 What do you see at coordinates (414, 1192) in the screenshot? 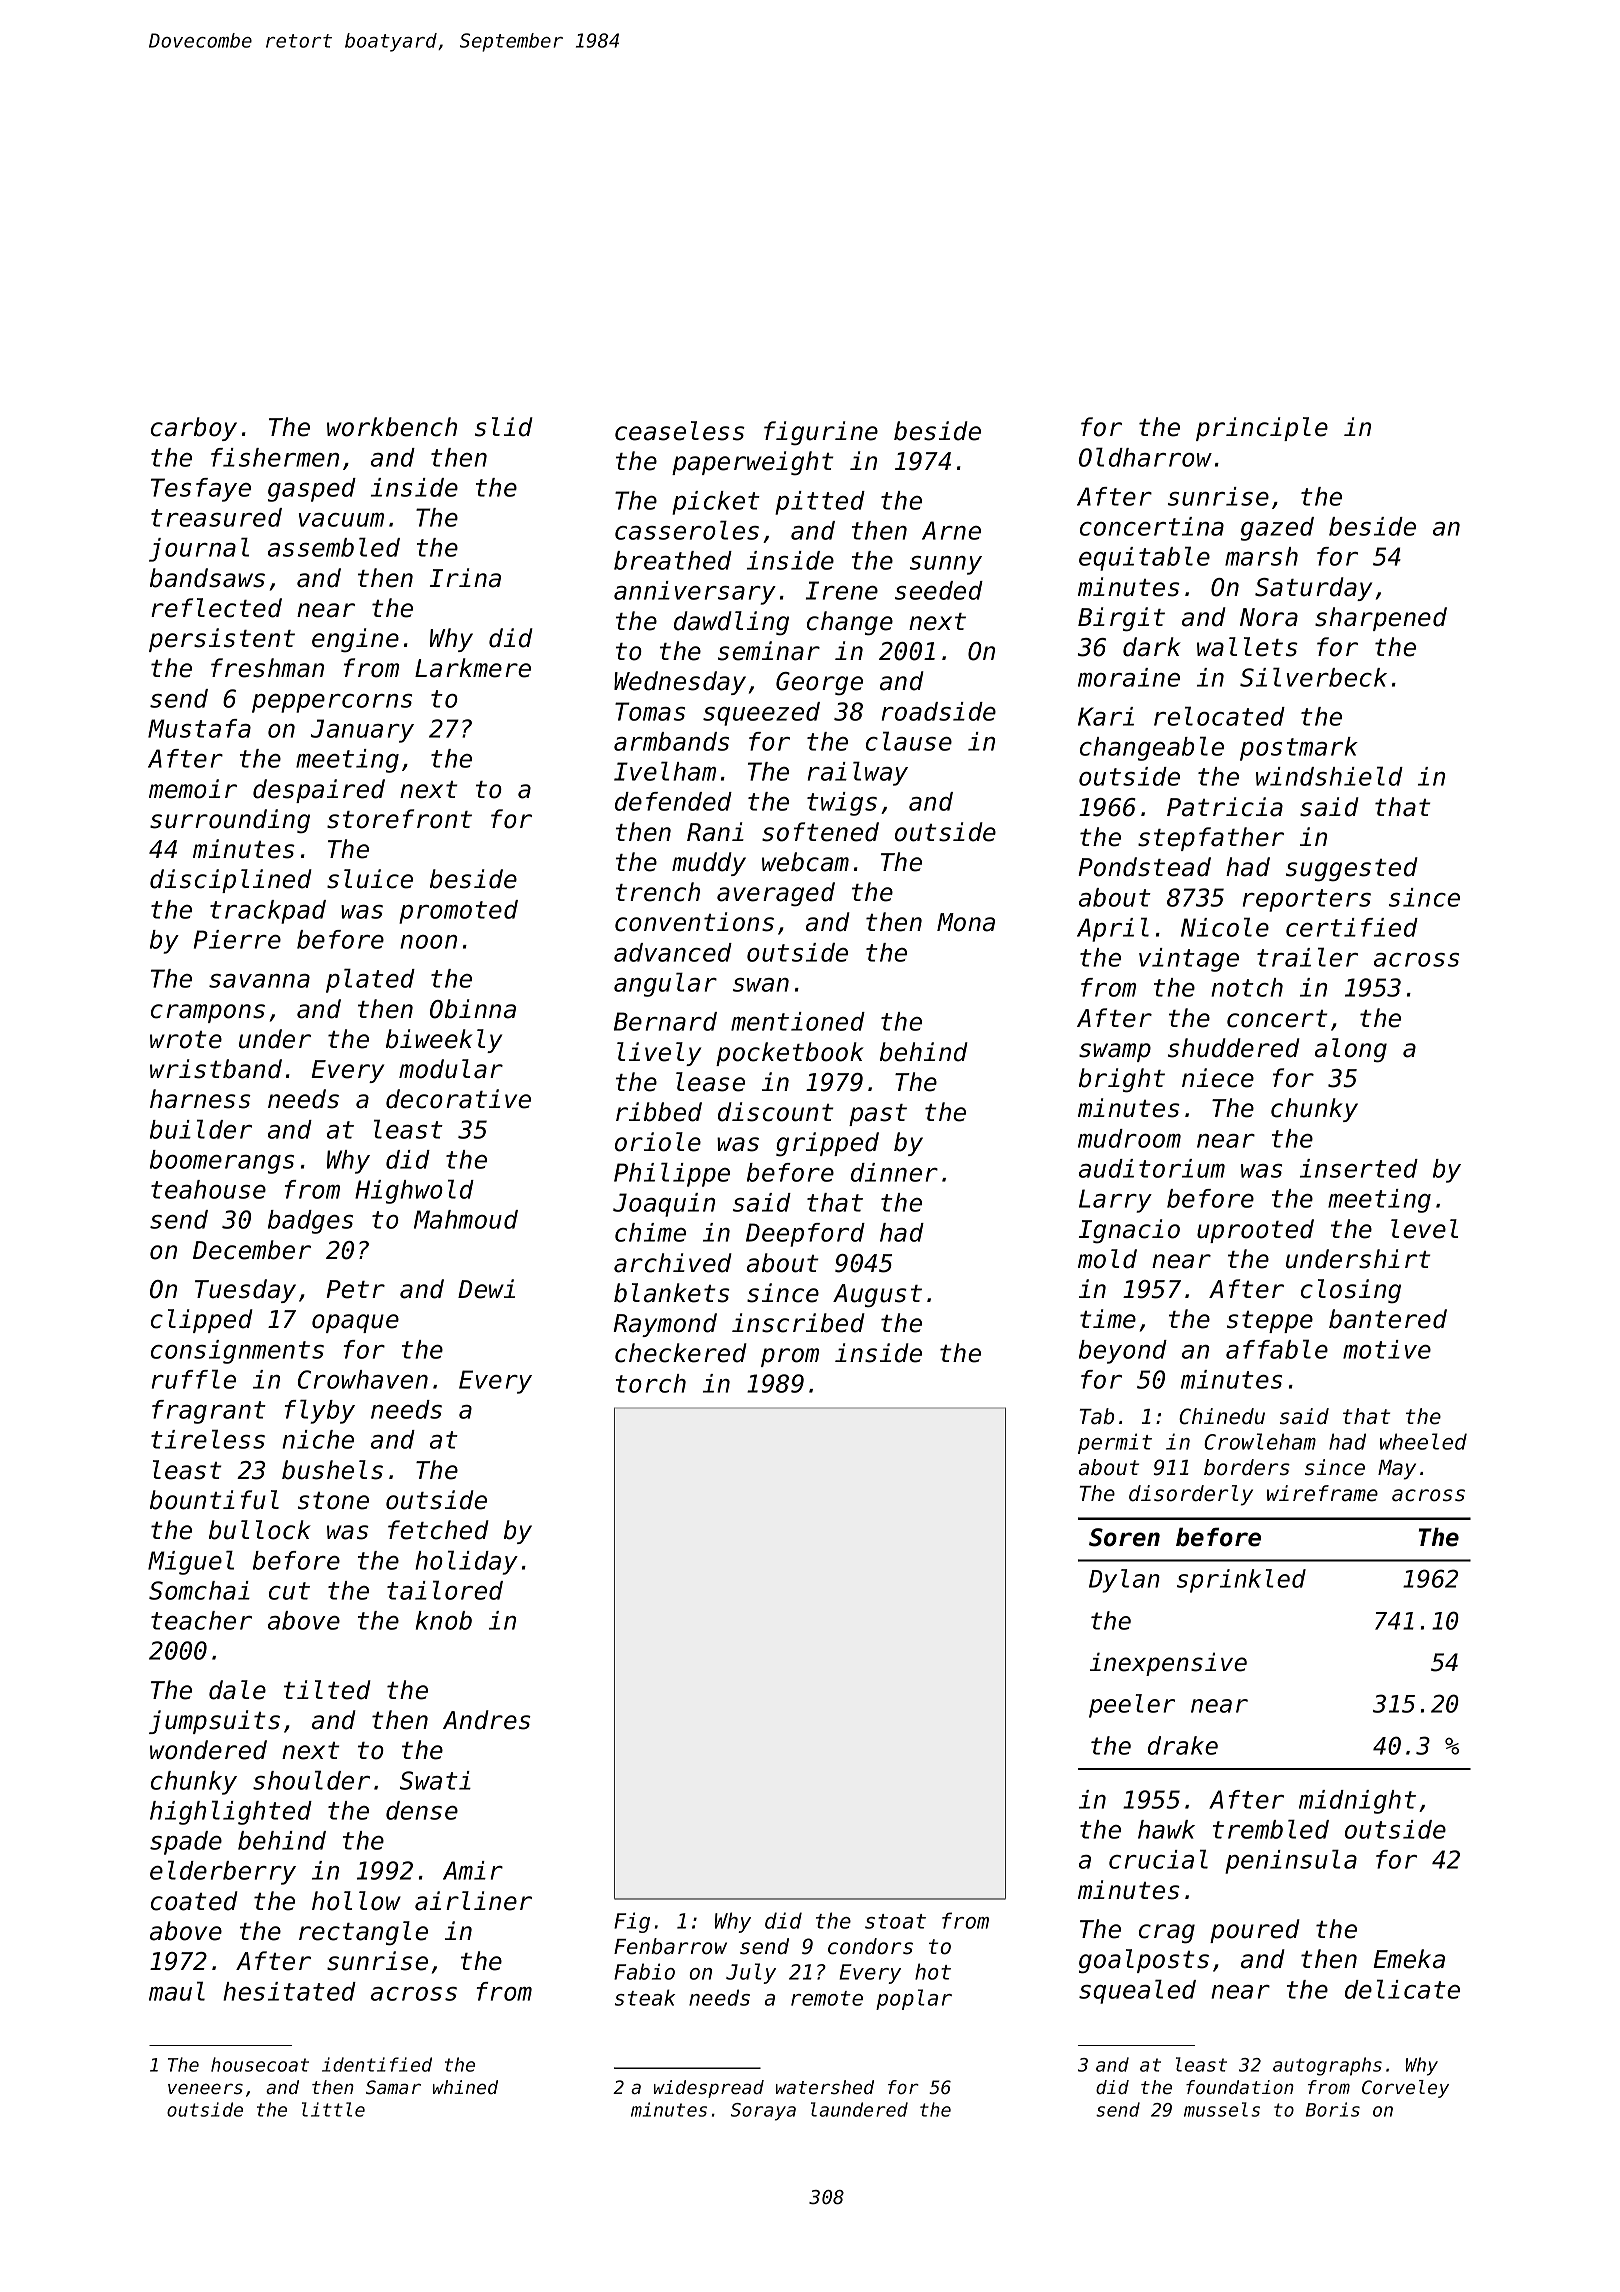
I see `Highwold` at bounding box center [414, 1192].
